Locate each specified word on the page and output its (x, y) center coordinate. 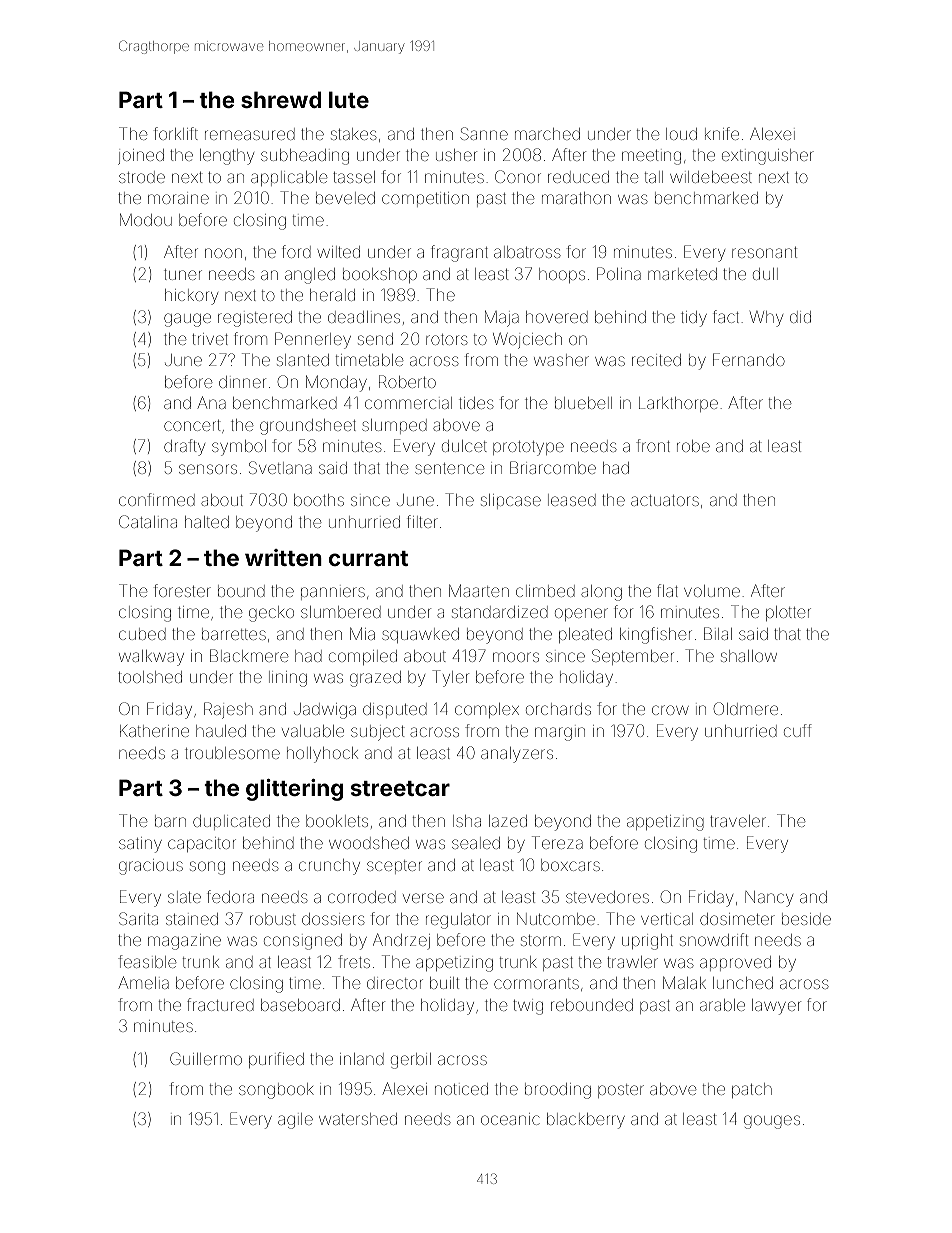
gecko (271, 614)
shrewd (281, 99)
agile (295, 1121)
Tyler (450, 678)
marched (547, 134)
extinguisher (768, 157)
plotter (788, 613)
